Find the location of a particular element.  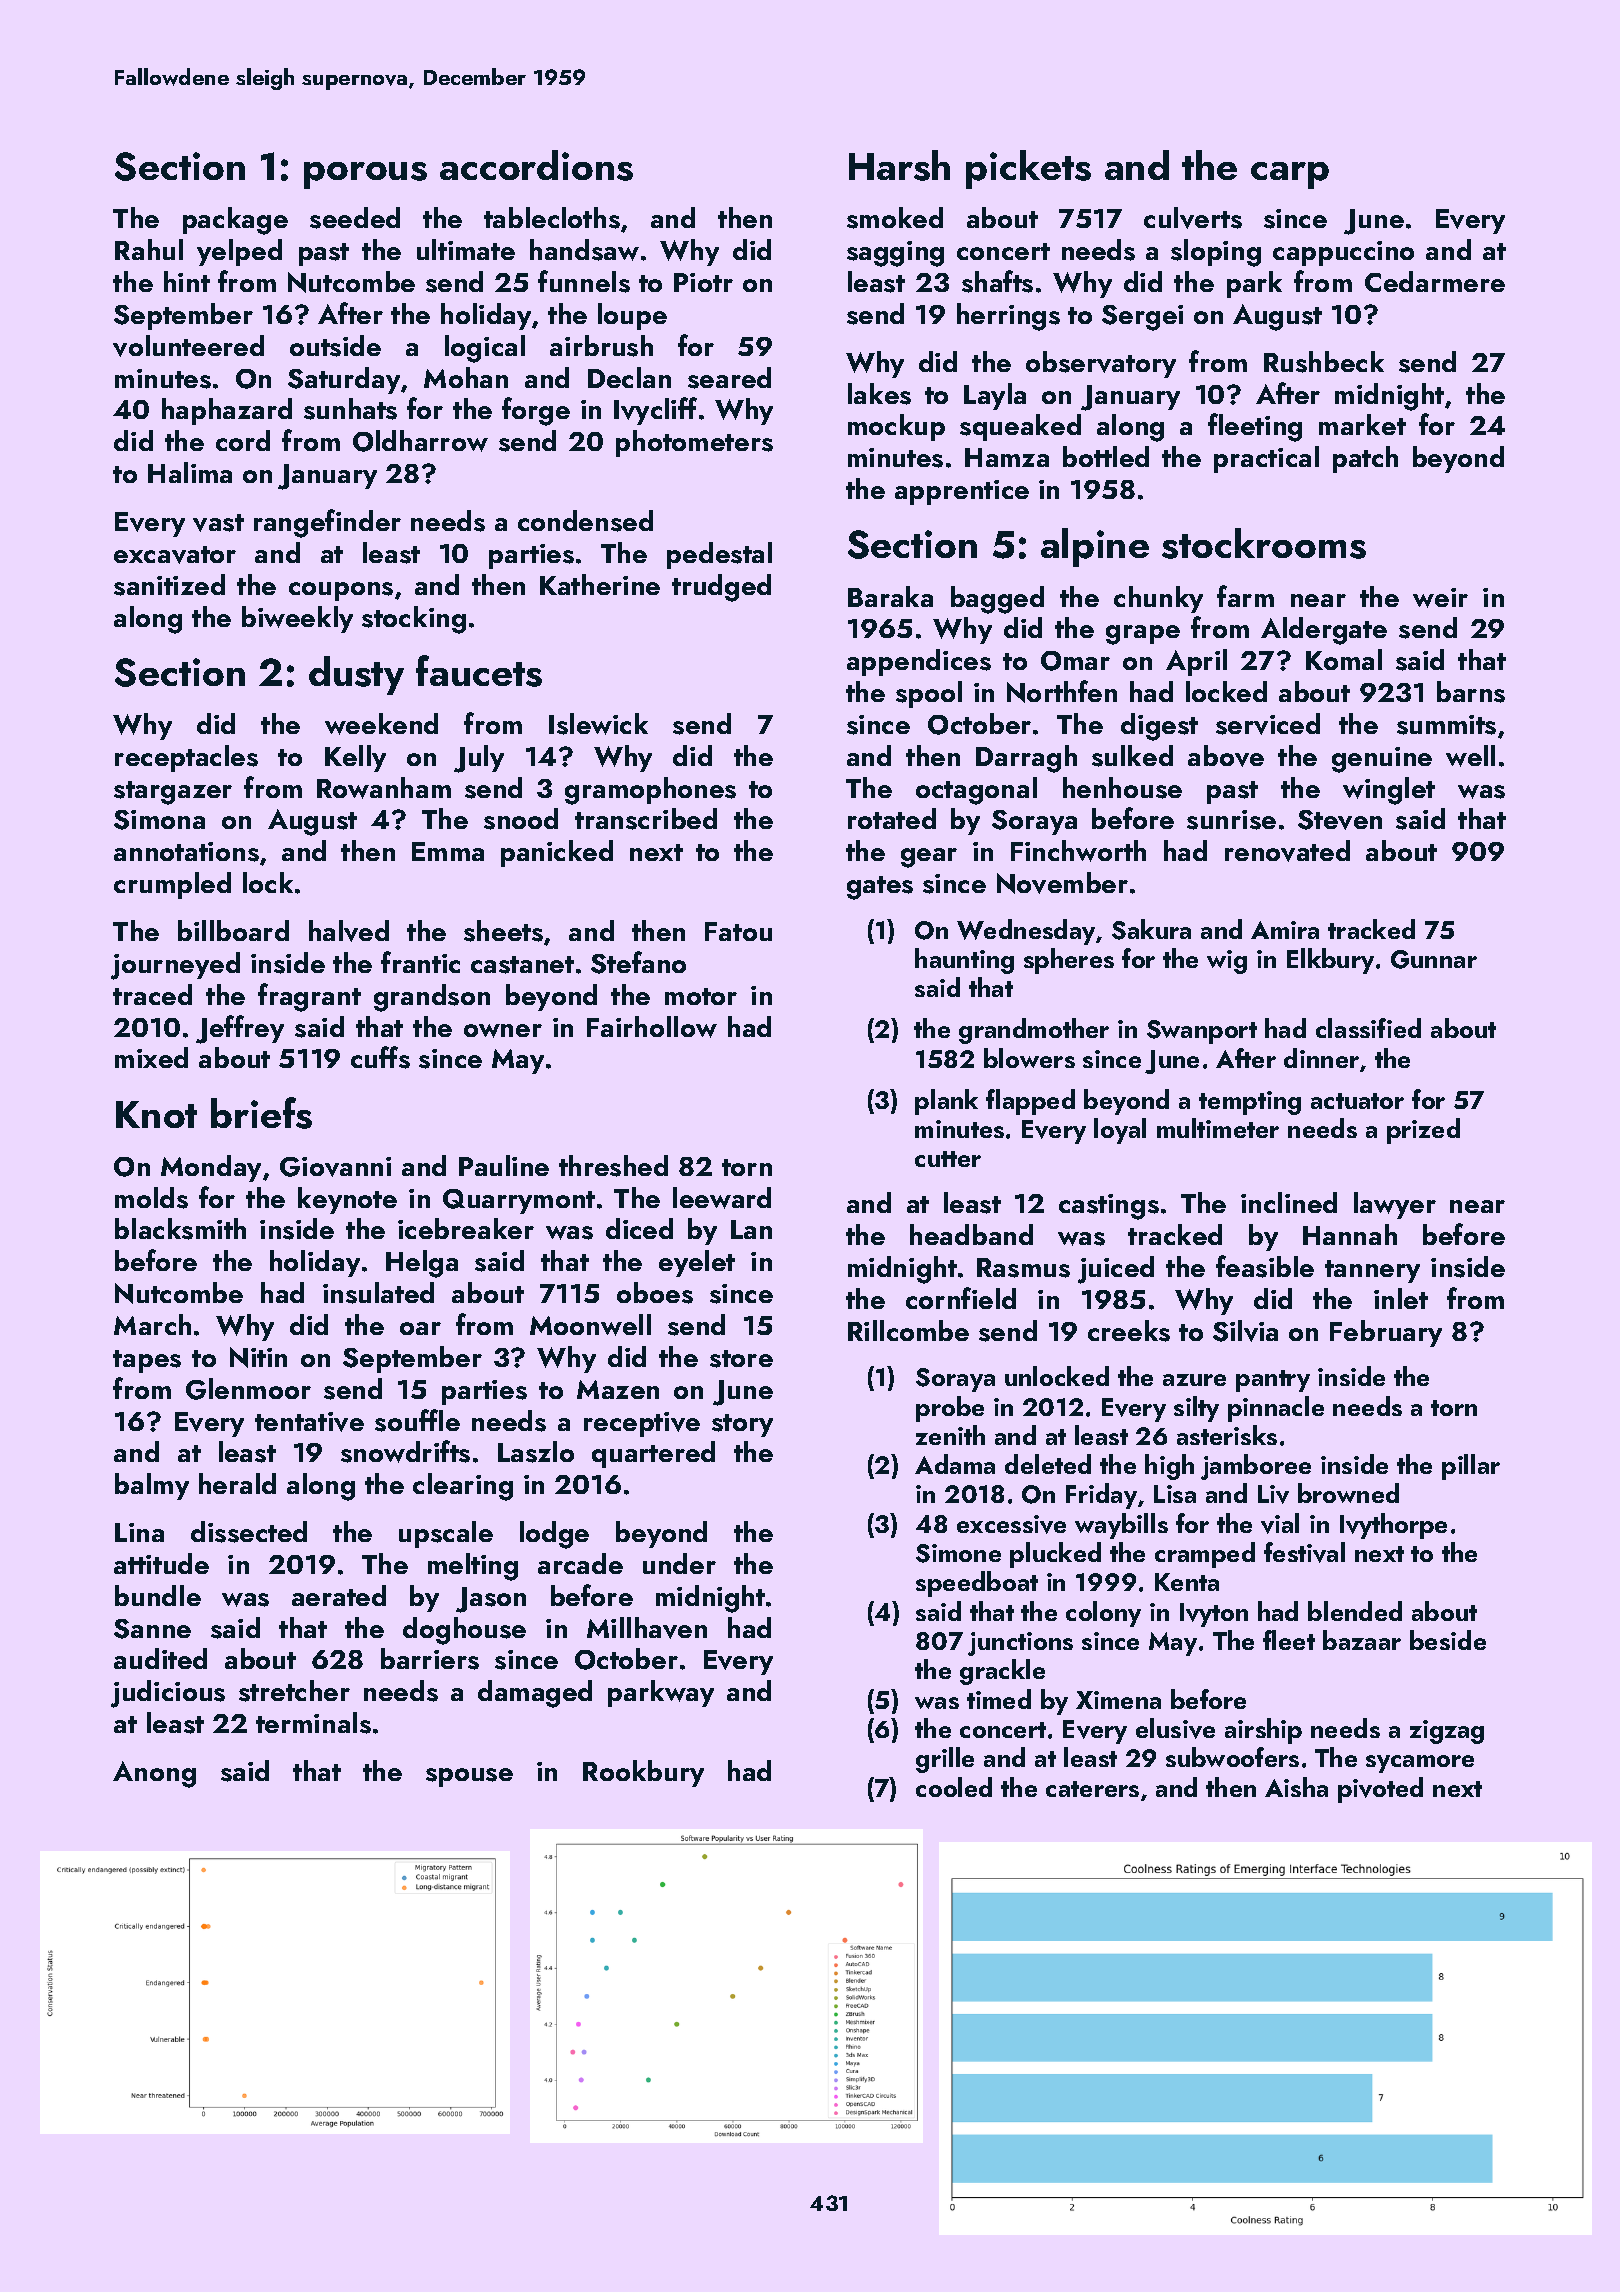

carp is located at coordinates (1290, 175).
